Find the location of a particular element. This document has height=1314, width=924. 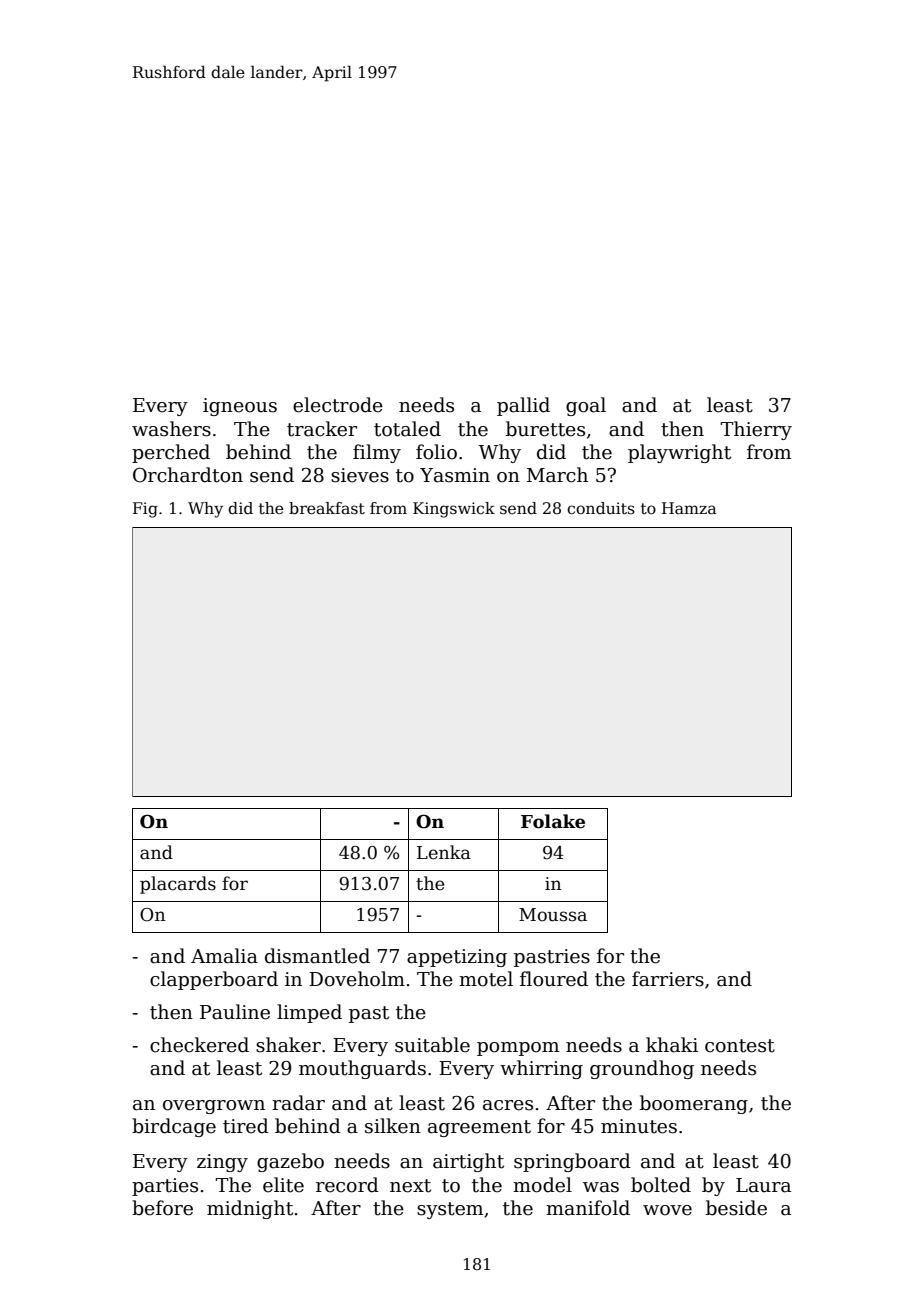

Lenka is located at coordinates (444, 852).
